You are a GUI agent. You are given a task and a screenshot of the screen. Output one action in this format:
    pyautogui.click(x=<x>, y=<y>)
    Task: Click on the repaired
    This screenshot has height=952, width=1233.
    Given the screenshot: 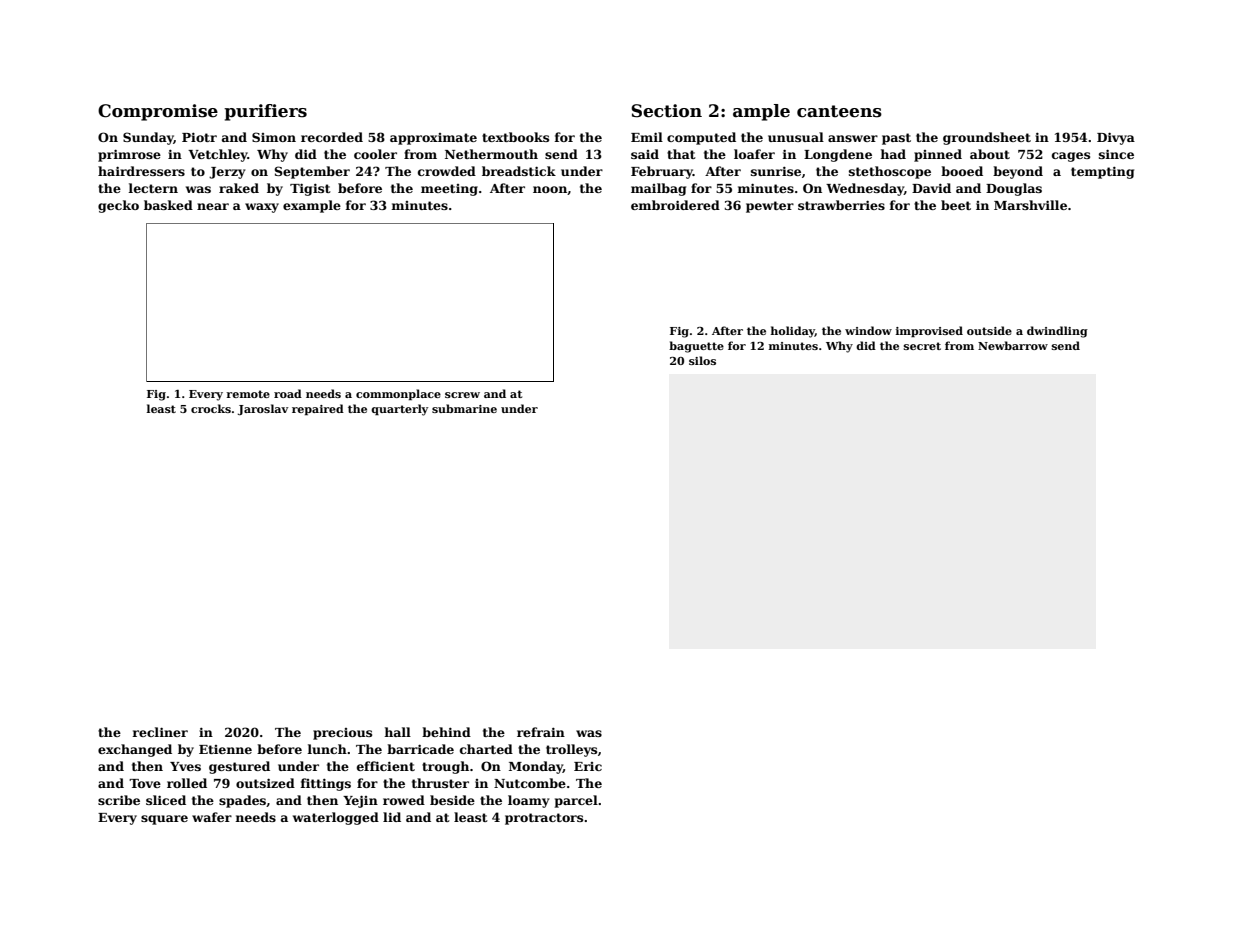 What is the action you would take?
    pyautogui.click(x=318, y=410)
